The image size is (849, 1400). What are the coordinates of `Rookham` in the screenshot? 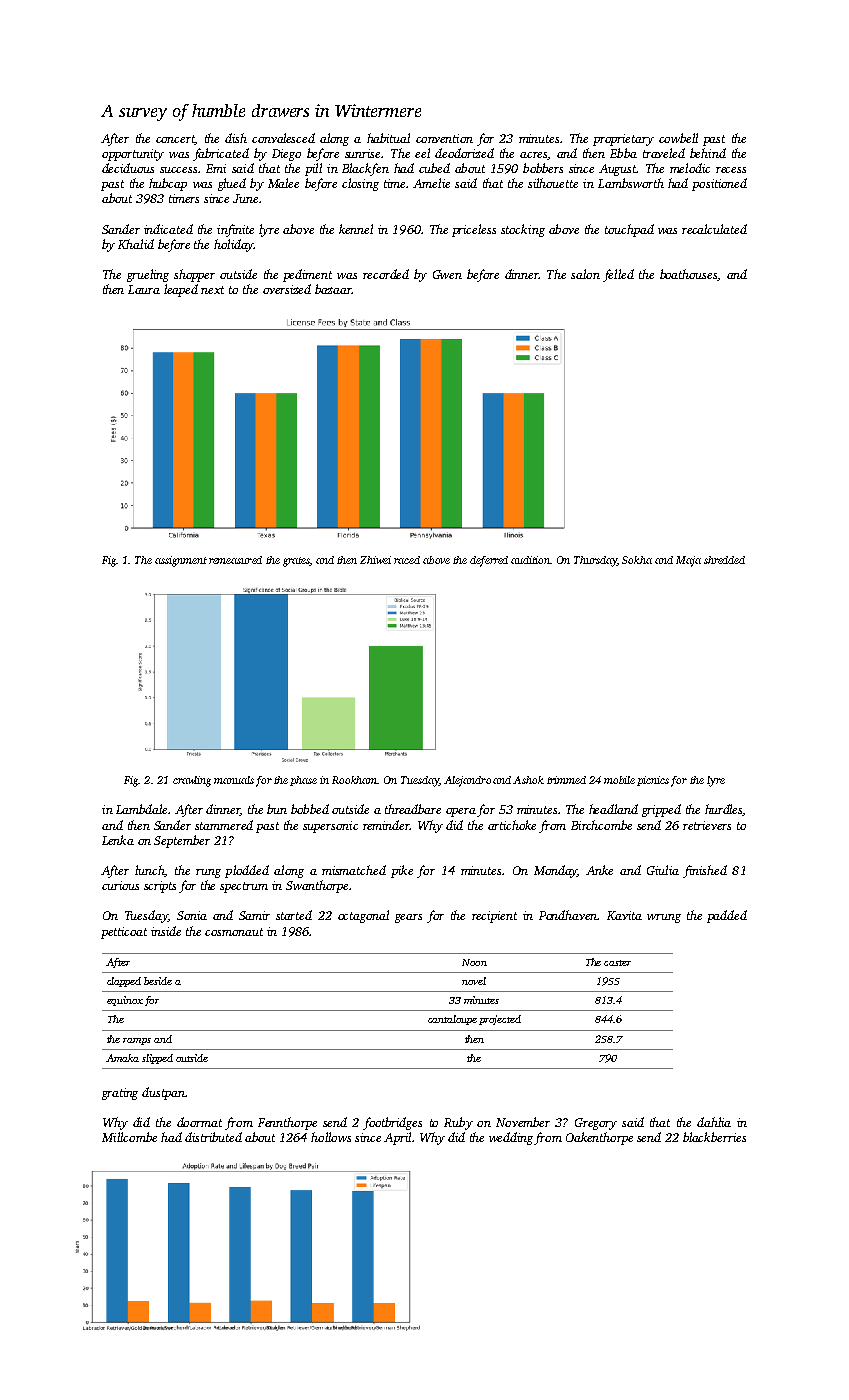 It's located at (355, 780).
